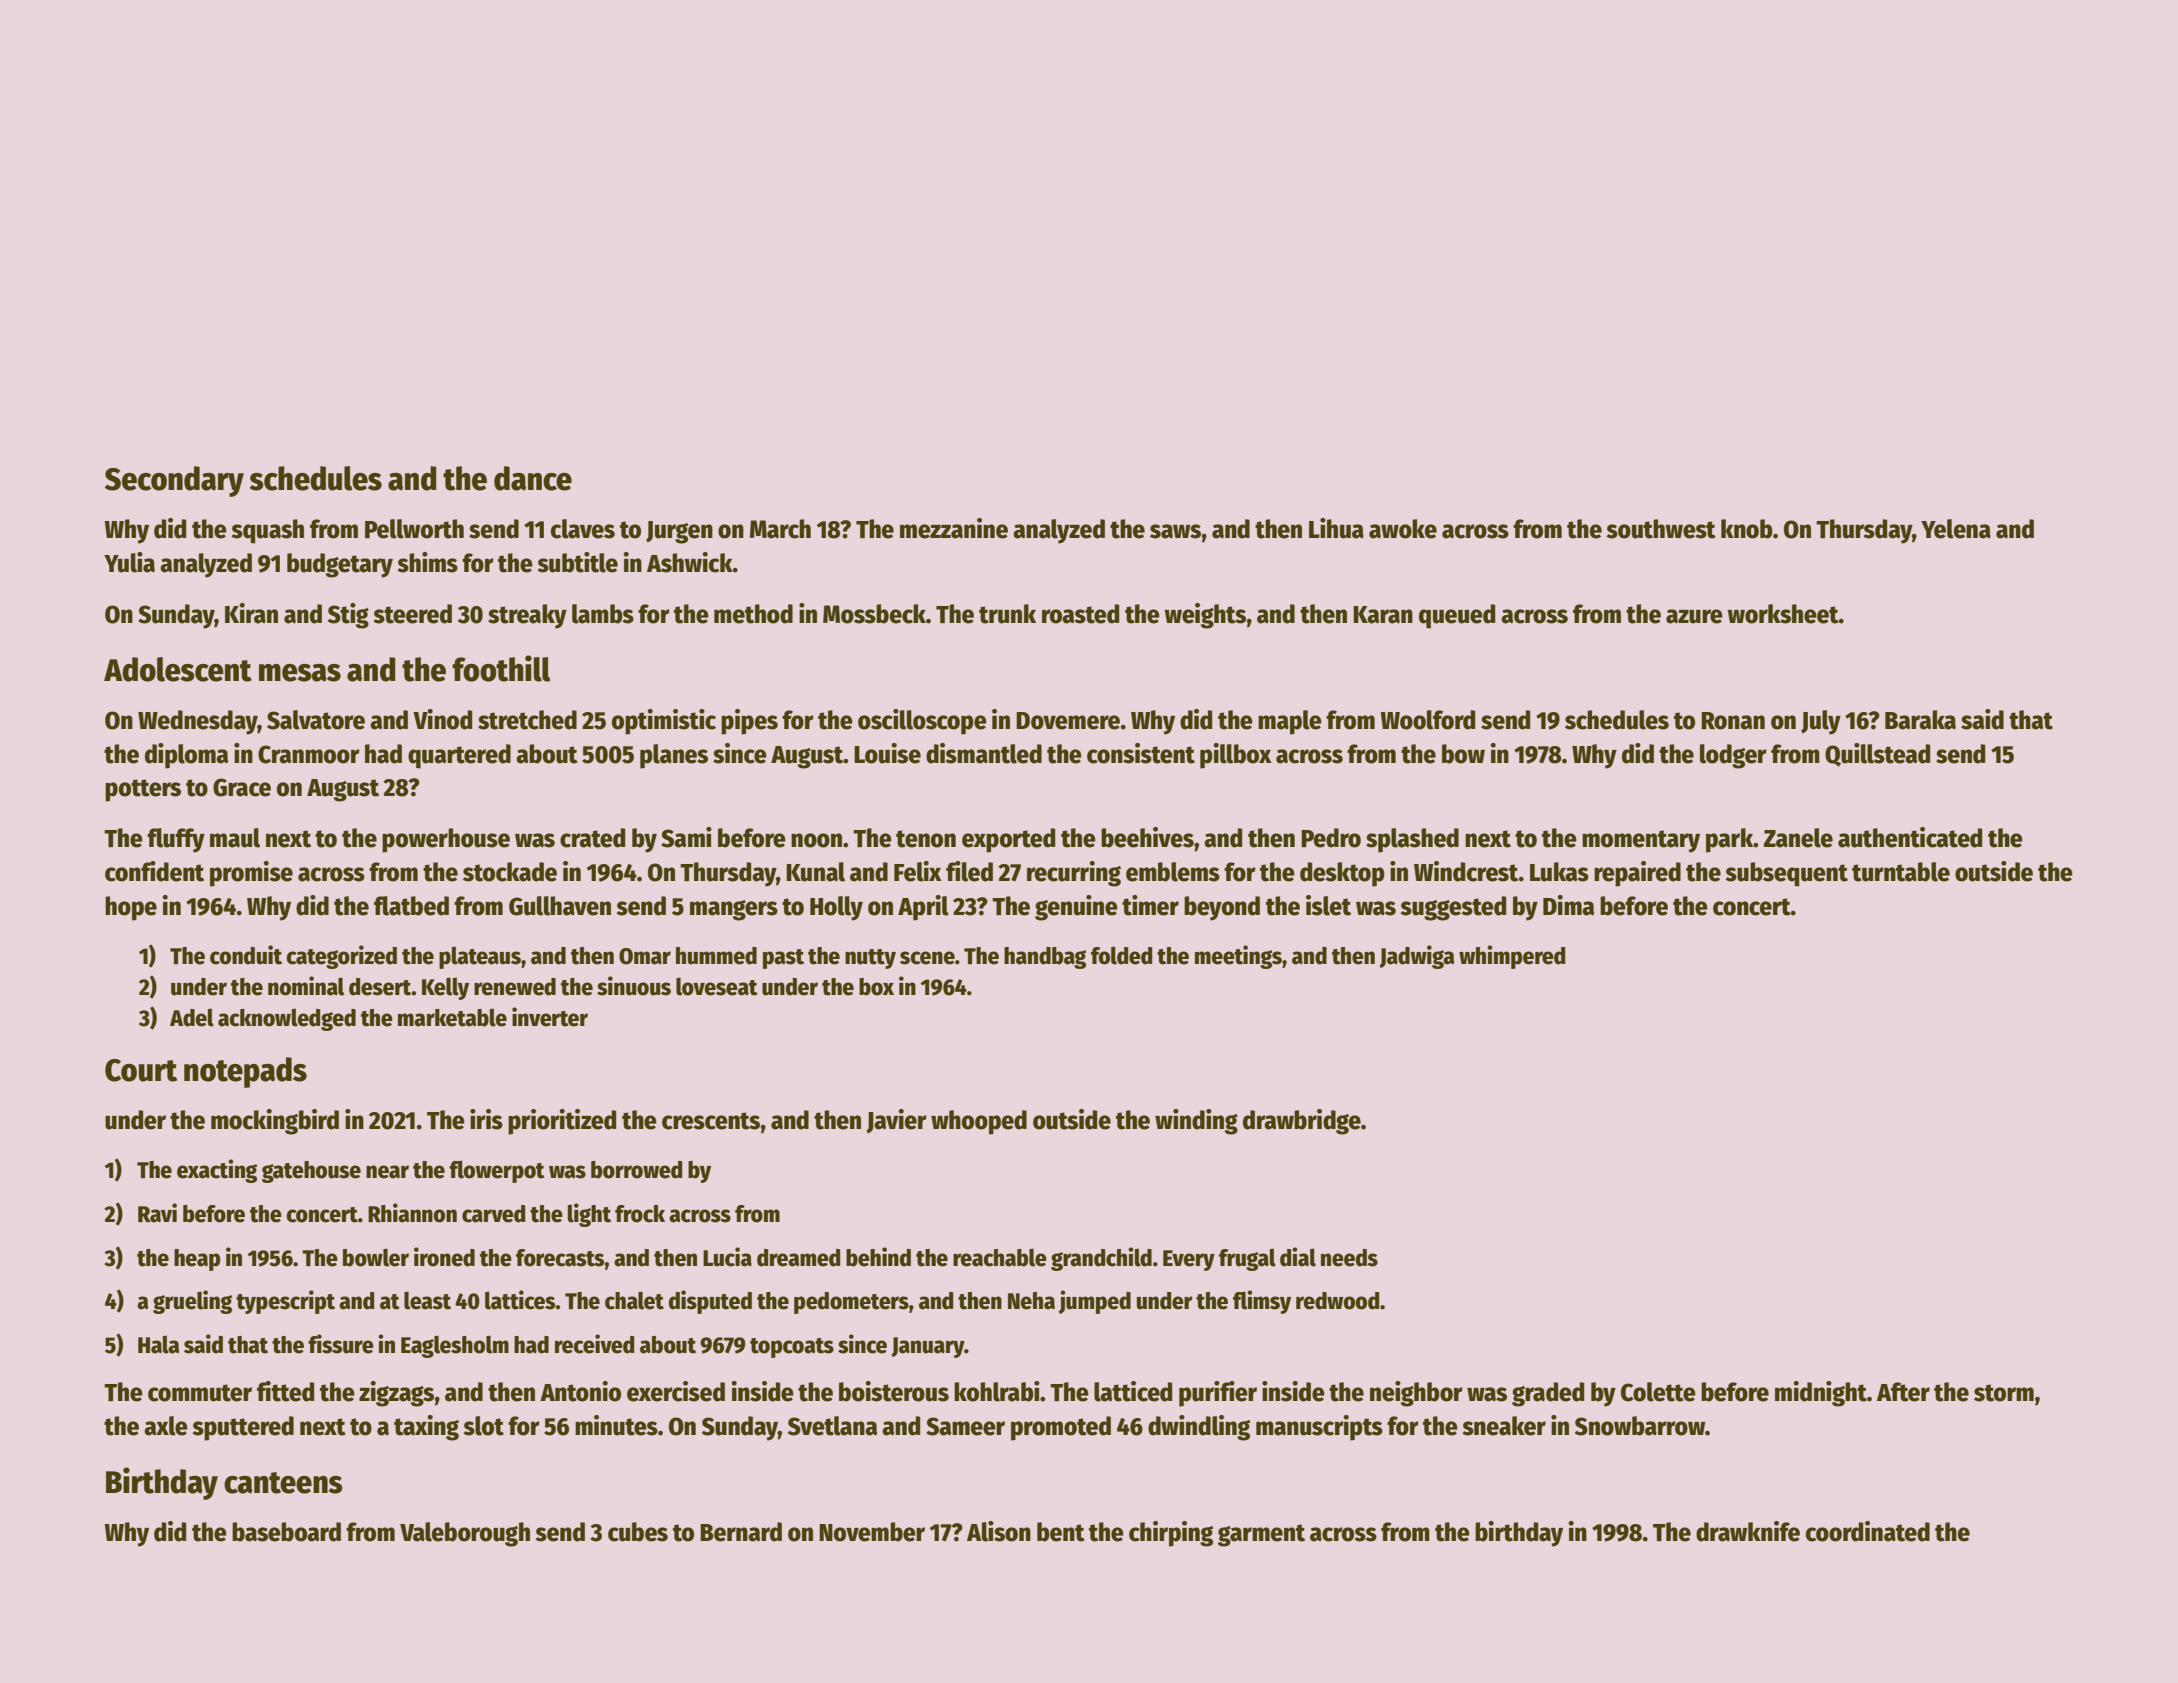 The height and width of the screenshot is (1683, 2178). I want to click on dwindling, so click(1199, 1428).
